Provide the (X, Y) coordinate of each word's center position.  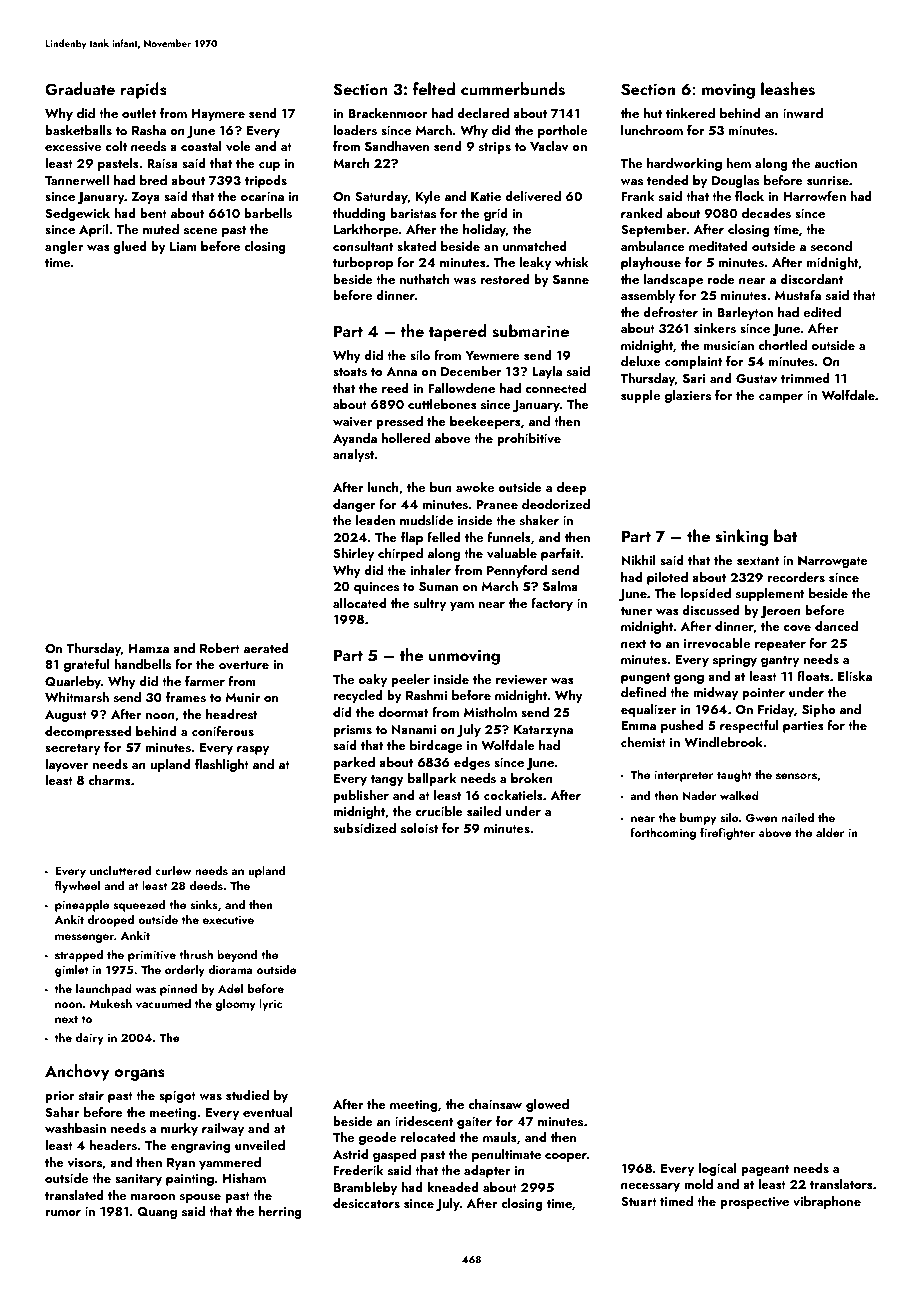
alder (830, 832)
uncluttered (120, 870)
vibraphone (827, 1202)
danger (354, 505)
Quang (157, 1213)
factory (552, 604)
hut (653, 113)
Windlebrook (723, 742)
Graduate (80, 89)
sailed (484, 811)
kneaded (453, 1187)
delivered (533, 196)
